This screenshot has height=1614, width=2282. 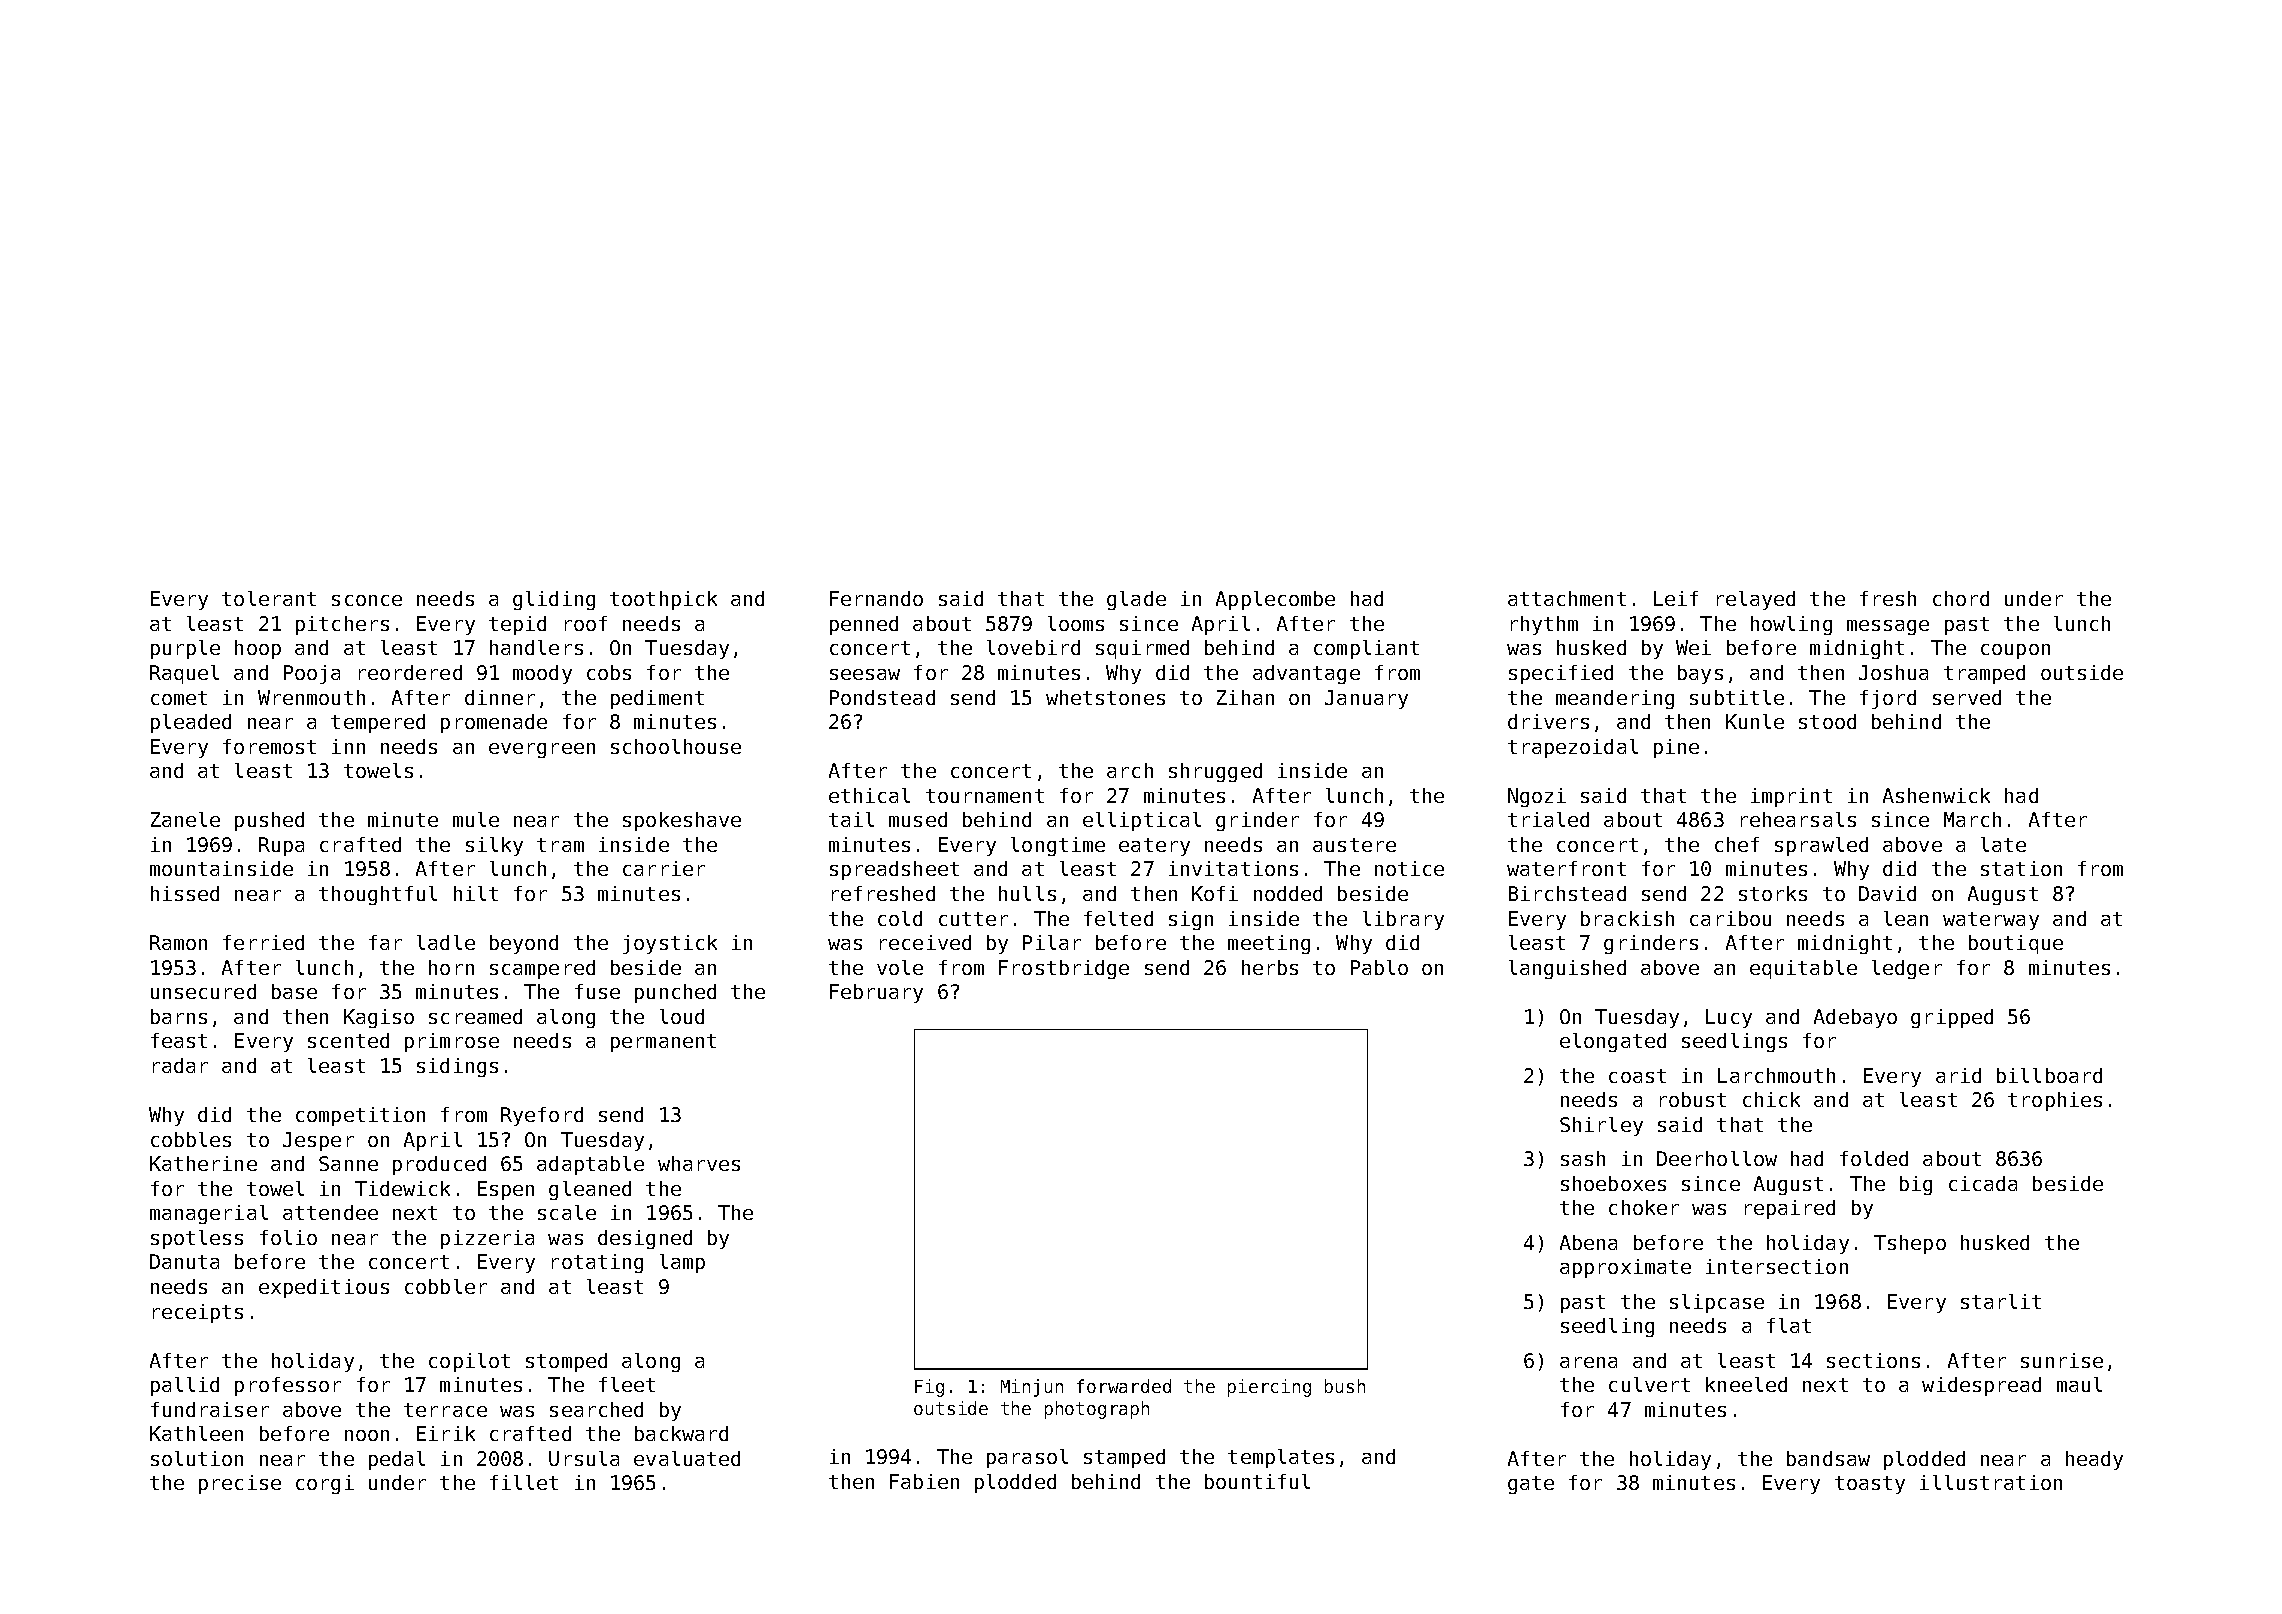 What do you see at coordinates (1345, 1386) in the screenshot?
I see `bush` at bounding box center [1345, 1386].
